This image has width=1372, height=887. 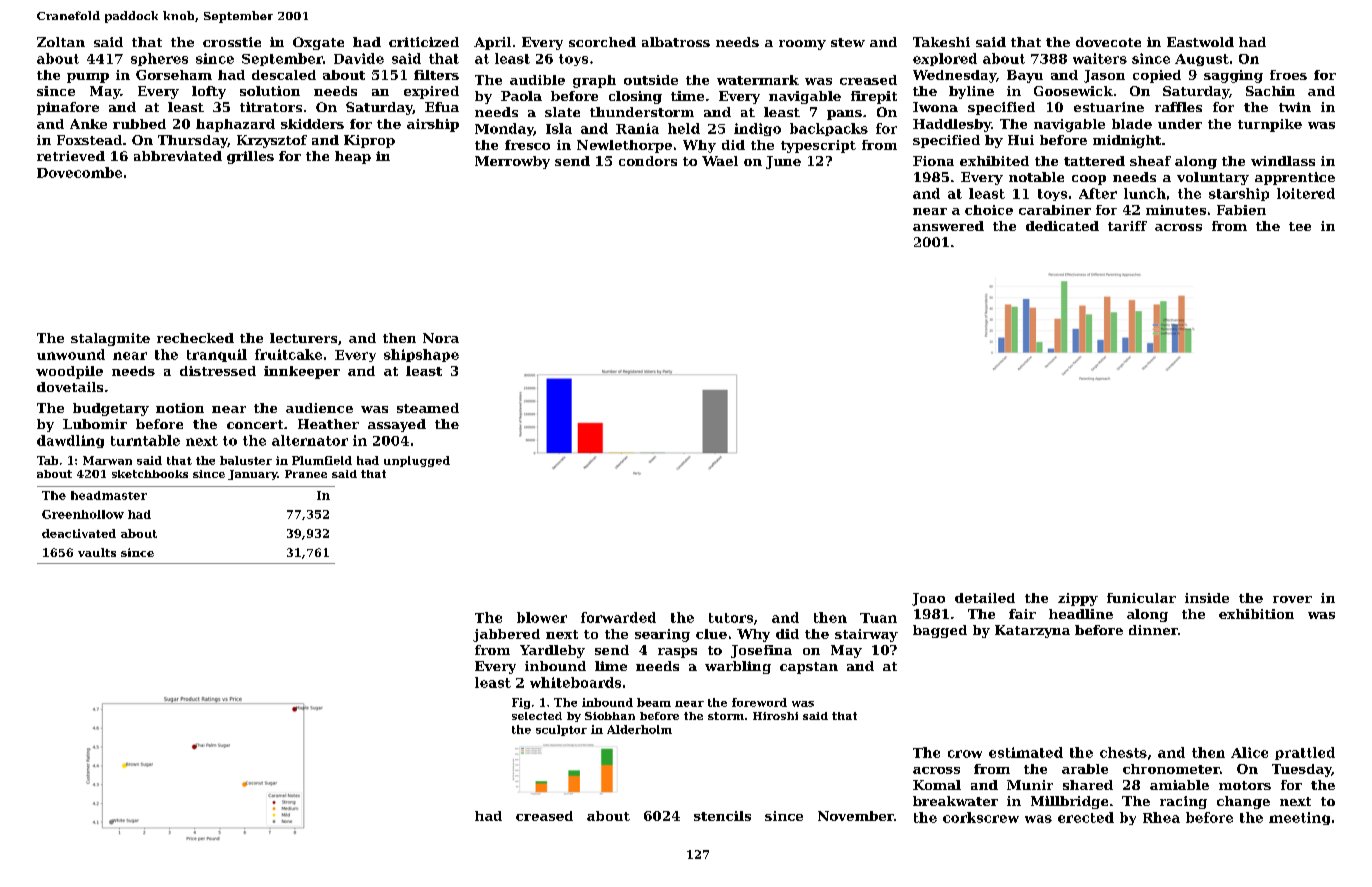 What do you see at coordinates (97, 552) in the image?
I see `vaults` at bounding box center [97, 552].
